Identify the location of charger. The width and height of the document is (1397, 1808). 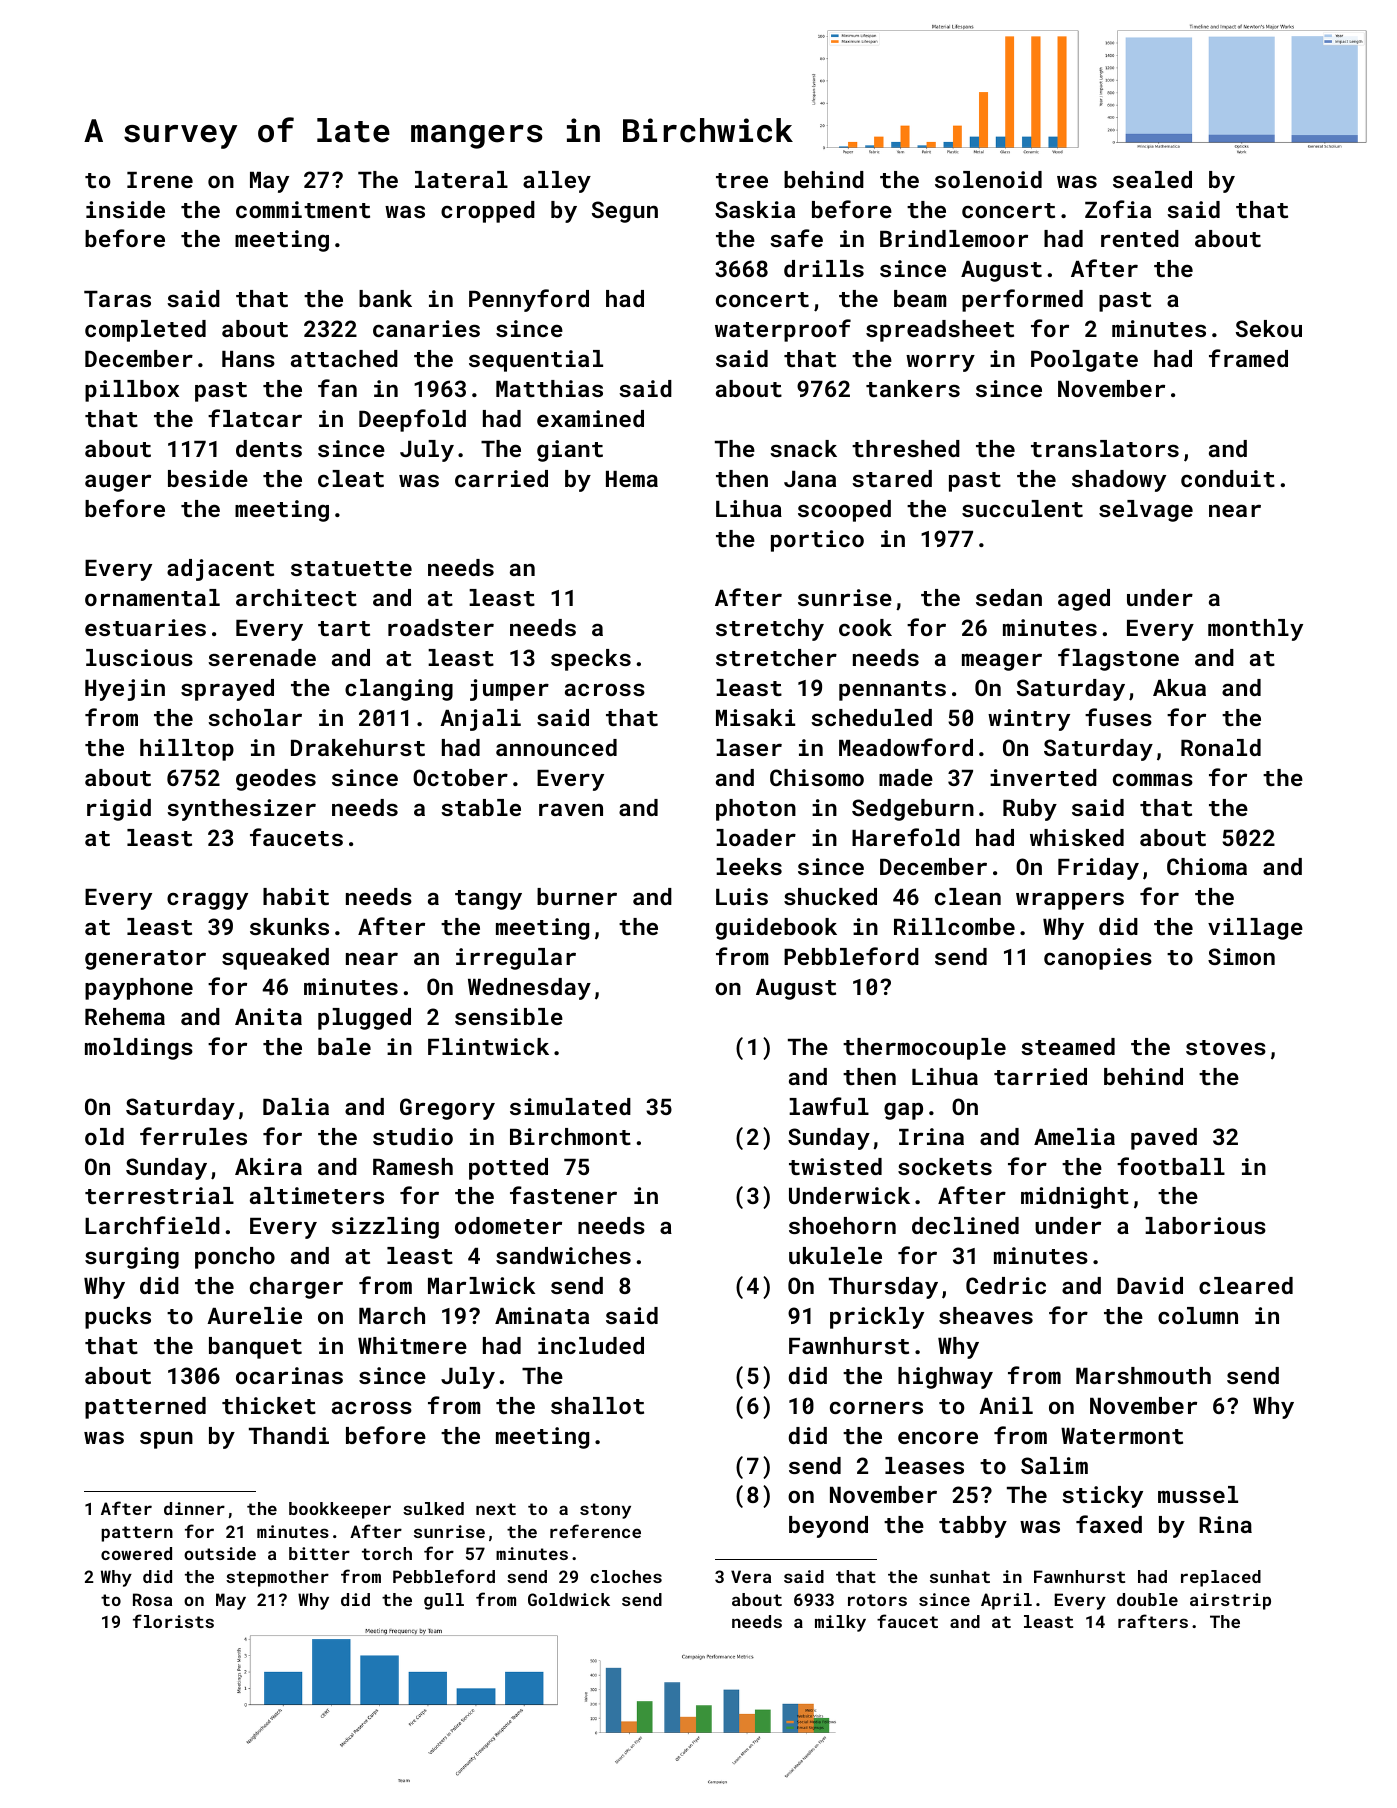
(296, 1288).
